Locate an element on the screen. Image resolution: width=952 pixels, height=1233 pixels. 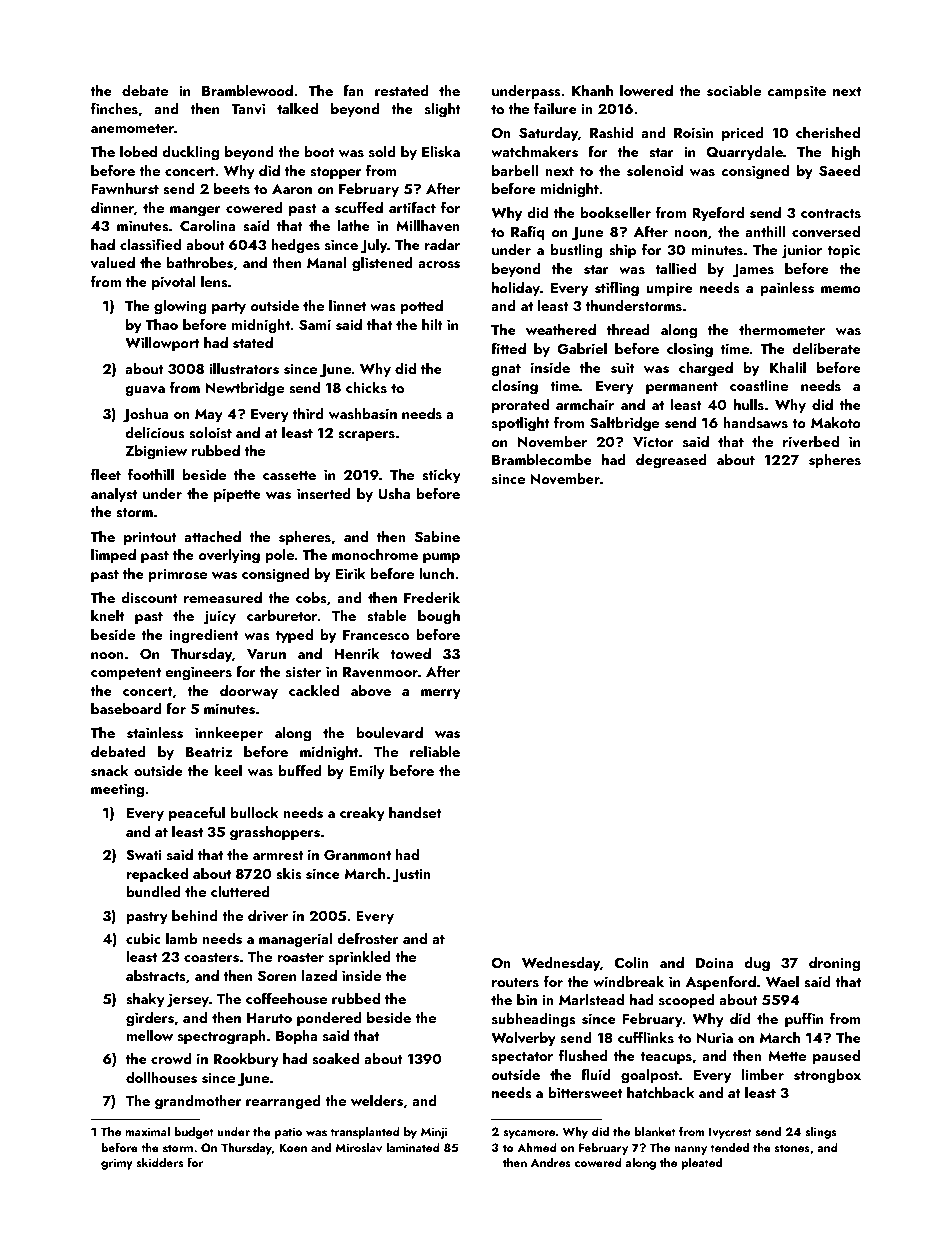
Emily is located at coordinates (367, 771).
